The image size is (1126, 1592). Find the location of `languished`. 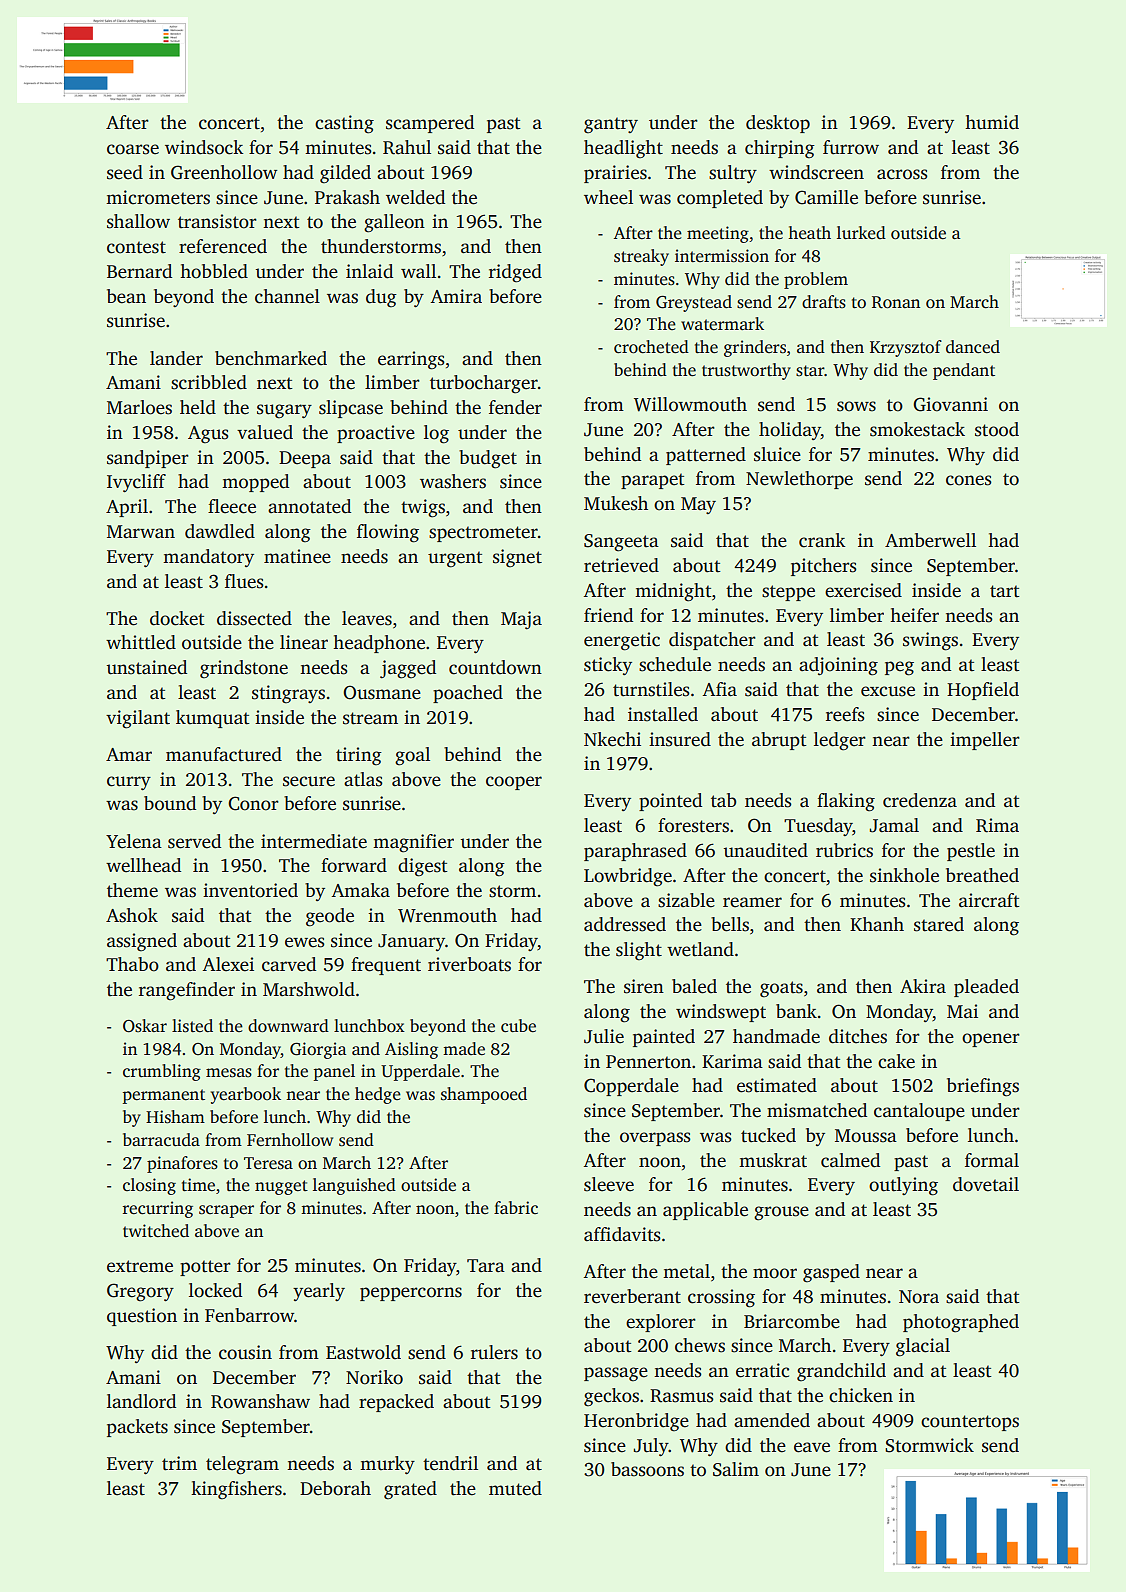

languished is located at coordinates (354, 1186).
